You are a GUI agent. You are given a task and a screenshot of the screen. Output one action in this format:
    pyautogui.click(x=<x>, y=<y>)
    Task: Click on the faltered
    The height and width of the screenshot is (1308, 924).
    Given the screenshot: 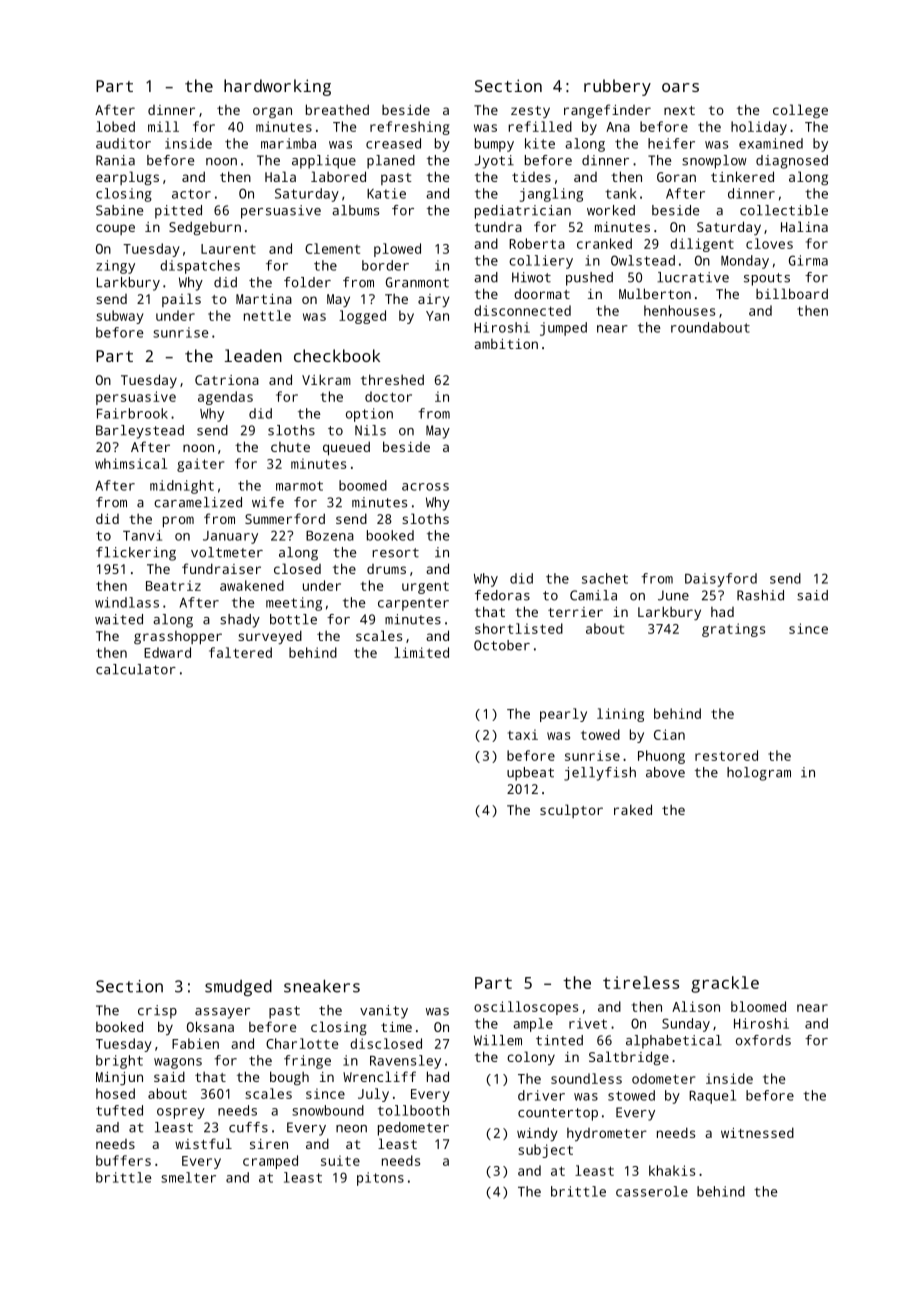 What is the action you would take?
    pyautogui.click(x=240, y=652)
